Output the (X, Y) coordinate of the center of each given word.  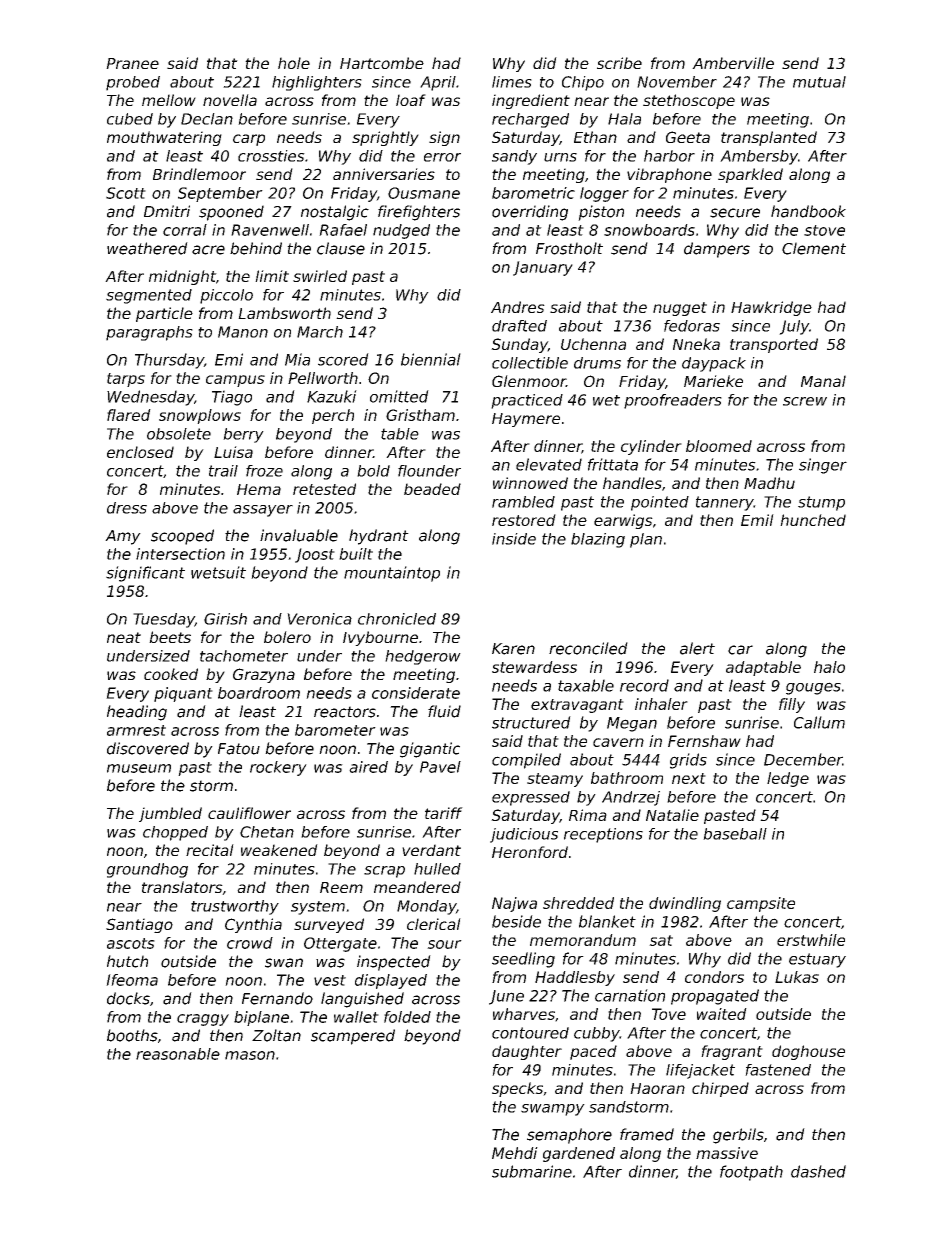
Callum (819, 722)
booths (132, 1035)
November (677, 82)
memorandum (583, 940)
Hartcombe (382, 63)
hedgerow (423, 657)
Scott (126, 193)
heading (137, 713)
